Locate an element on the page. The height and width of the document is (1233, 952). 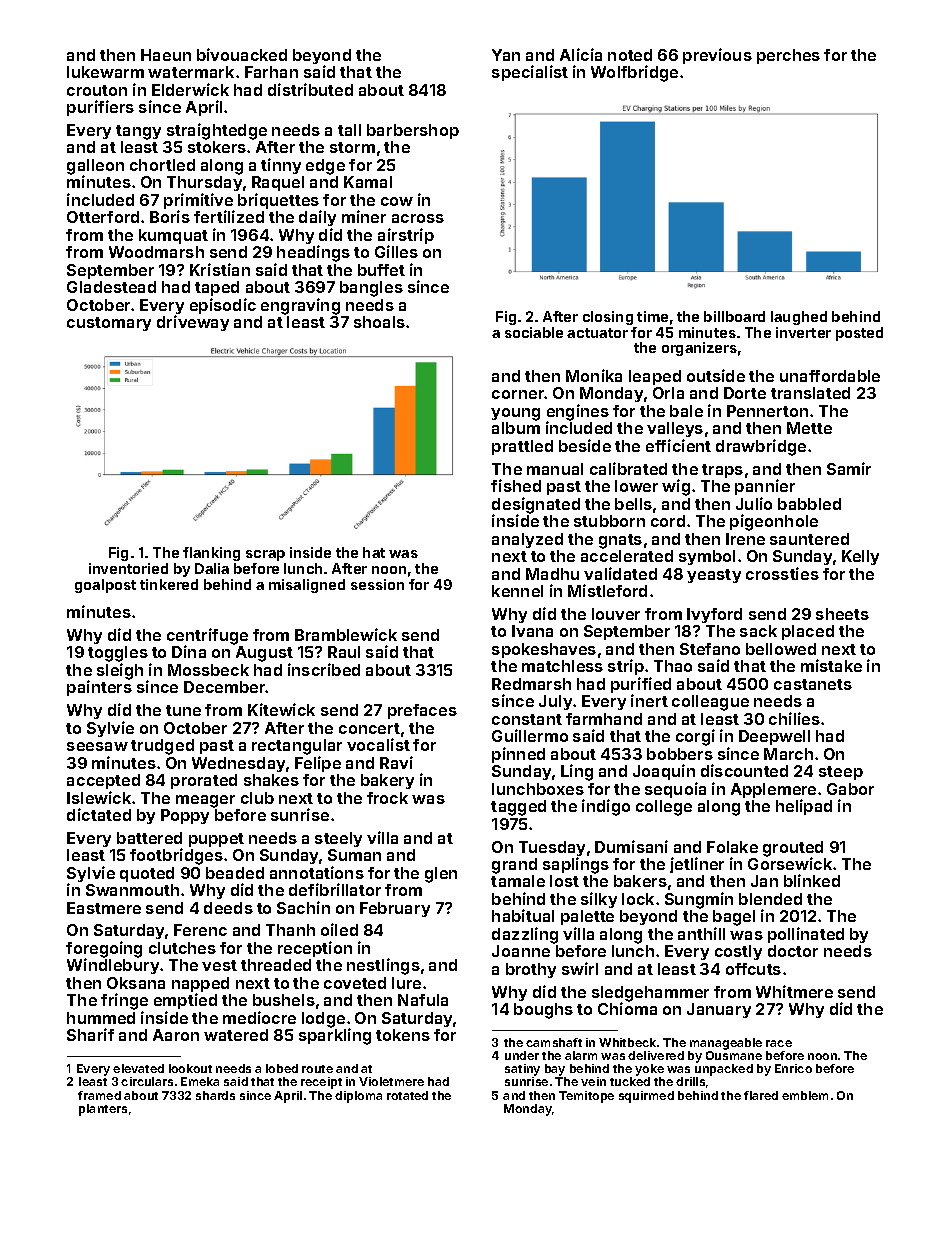
Dorte is located at coordinates (745, 393).
